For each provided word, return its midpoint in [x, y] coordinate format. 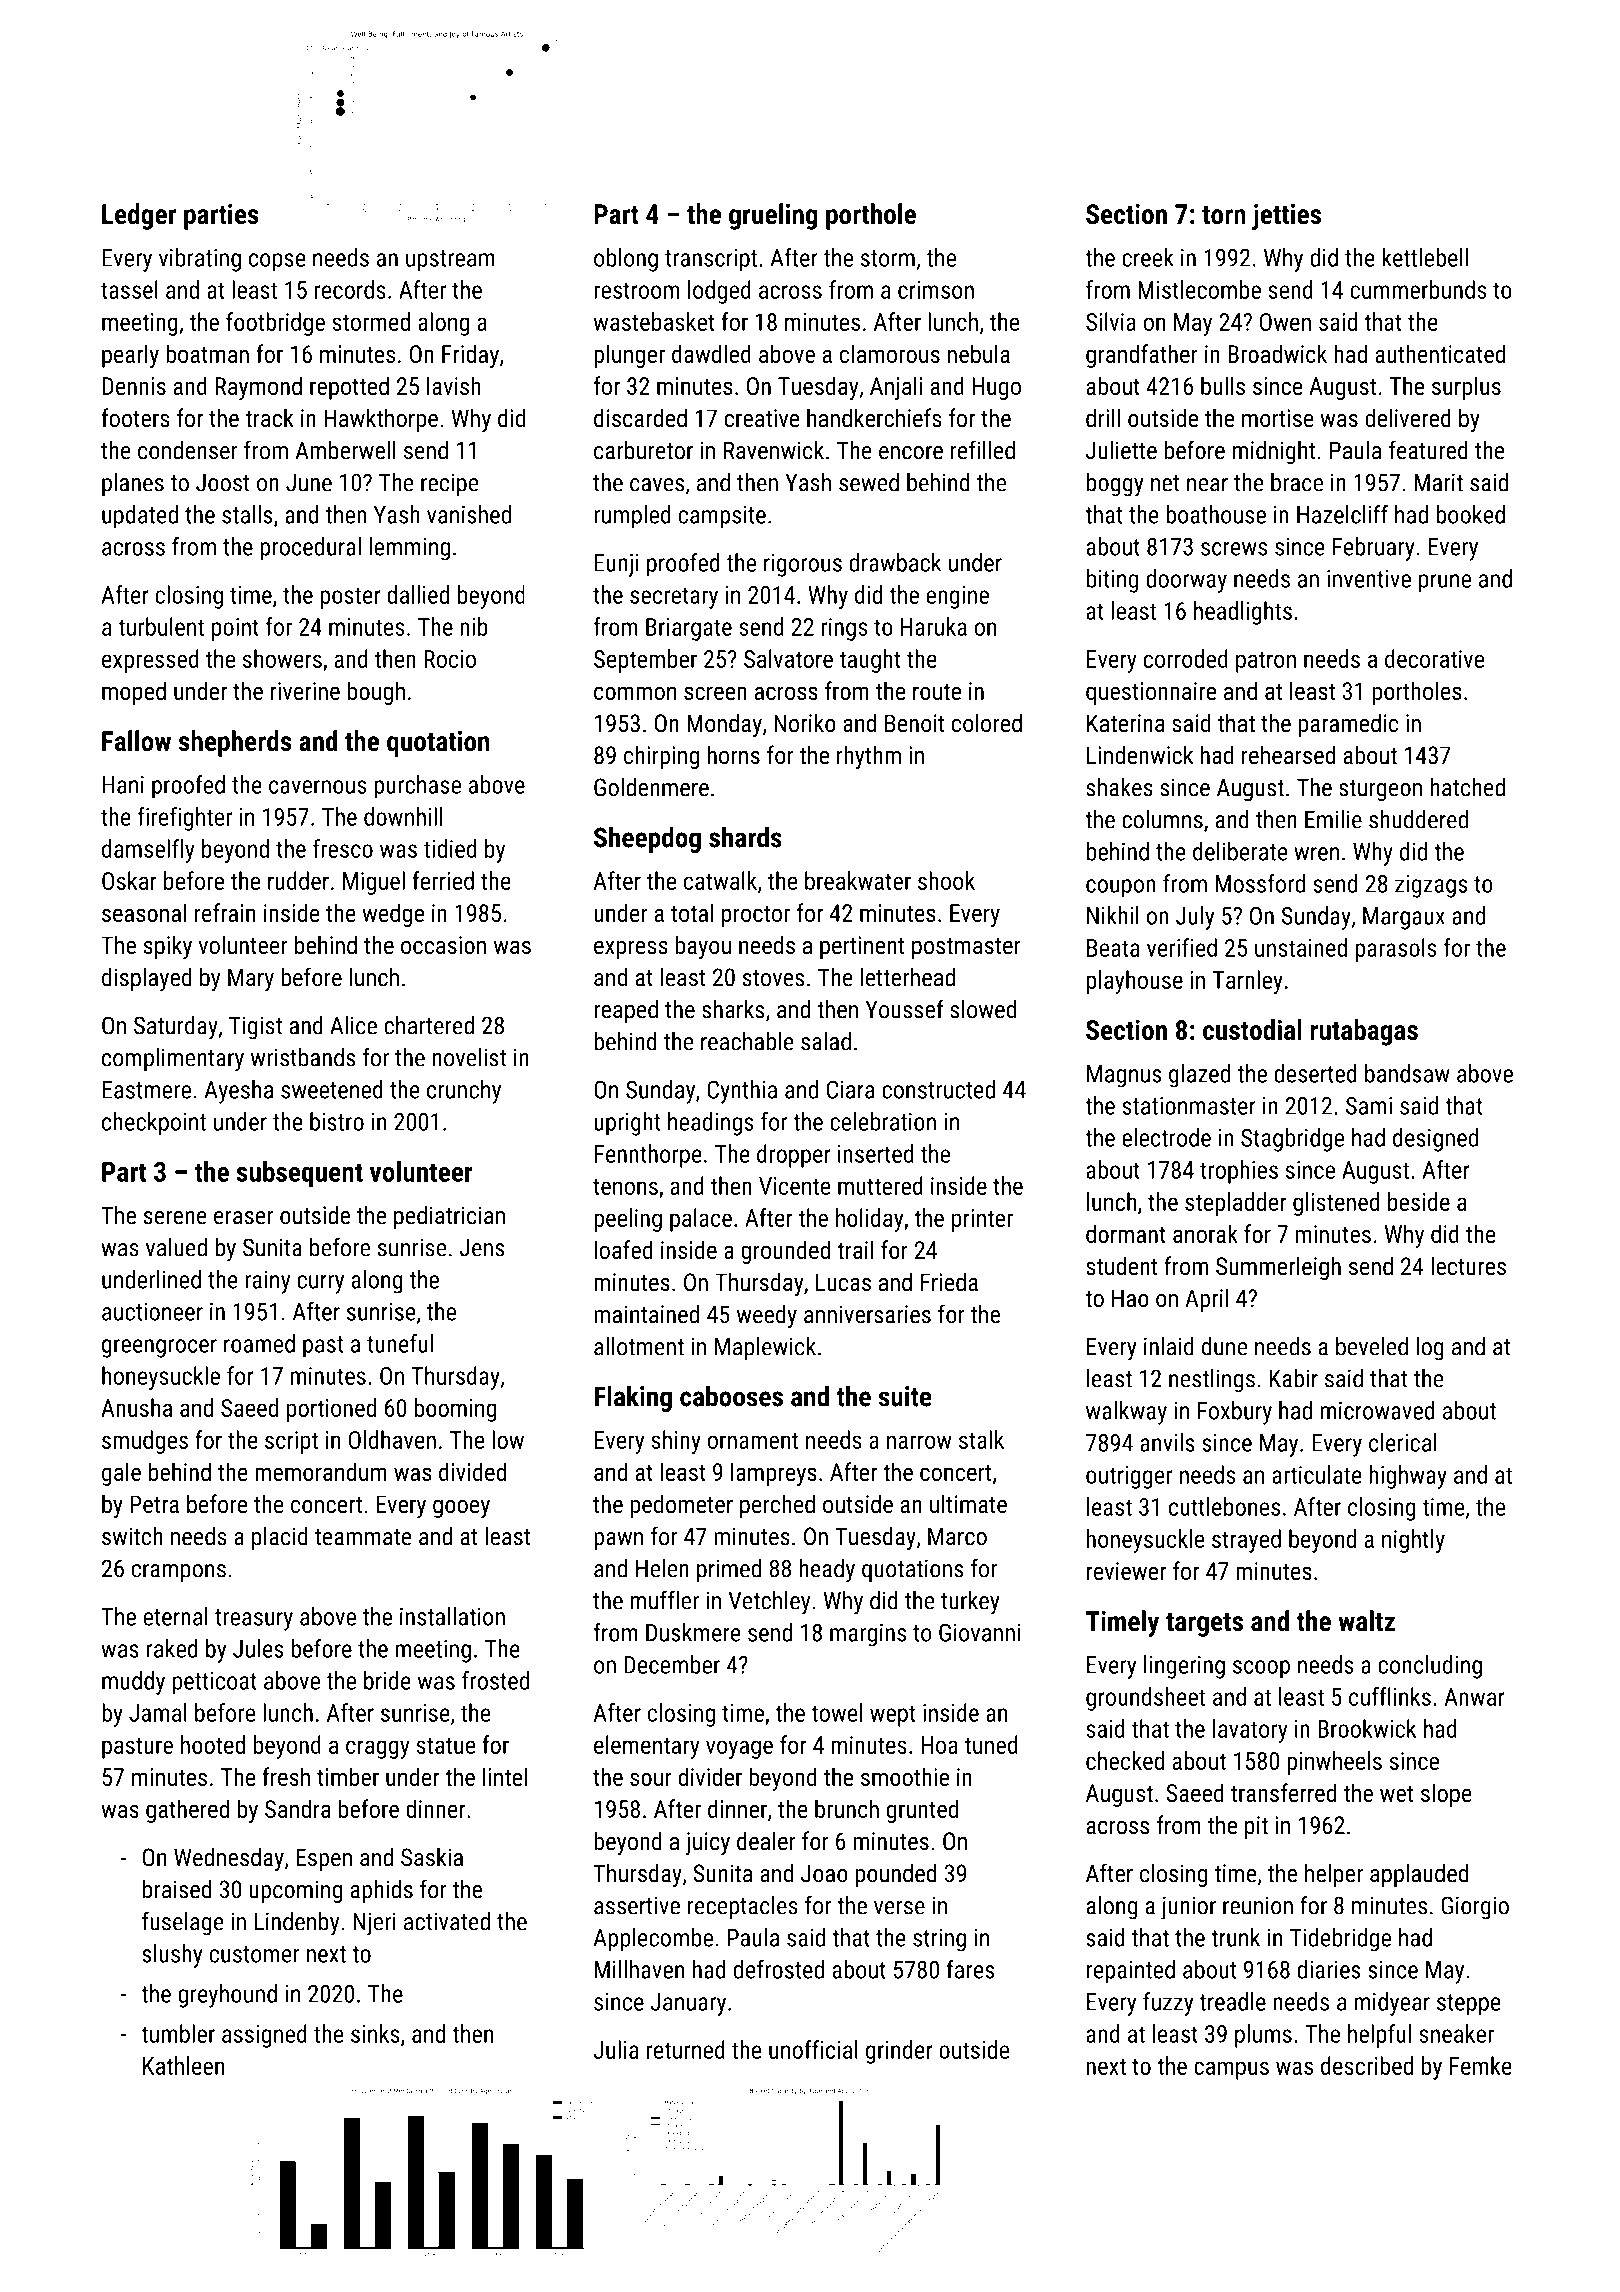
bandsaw [1407, 1073]
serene [175, 1218]
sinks [375, 2033]
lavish [454, 385]
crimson [936, 290]
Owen [1285, 322]
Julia [615, 2049]
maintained [646, 1314]
